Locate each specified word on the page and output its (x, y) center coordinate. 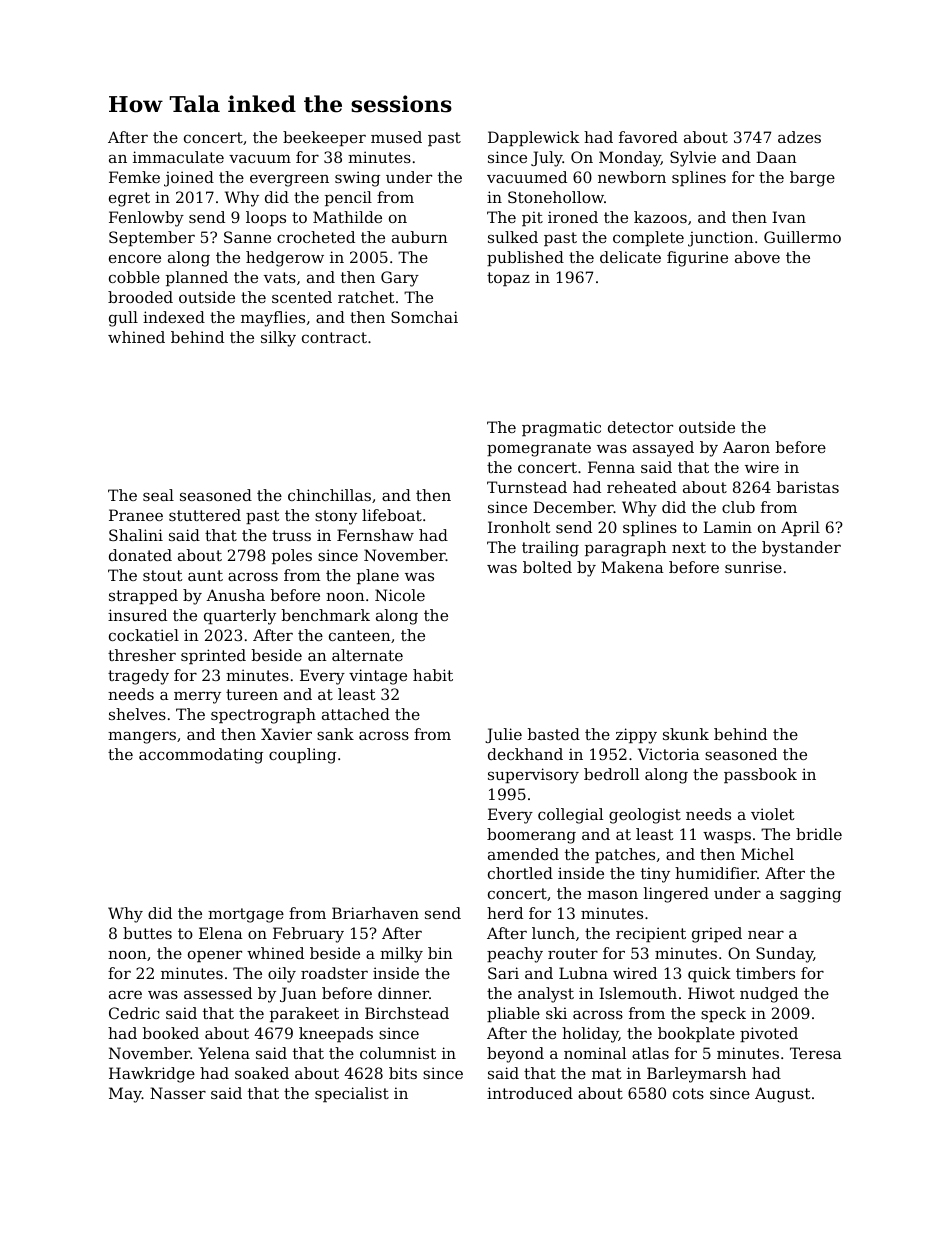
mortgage (246, 915)
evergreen (289, 180)
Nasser (178, 1093)
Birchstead (407, 1013)
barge (812, 179)
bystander (801, 549)
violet (773, 814)
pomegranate (539, 449)
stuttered (205, 515)
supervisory (533, 776)
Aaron (746, 447)
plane (378, 576)
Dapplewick (533, 138)
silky (278, 339)
